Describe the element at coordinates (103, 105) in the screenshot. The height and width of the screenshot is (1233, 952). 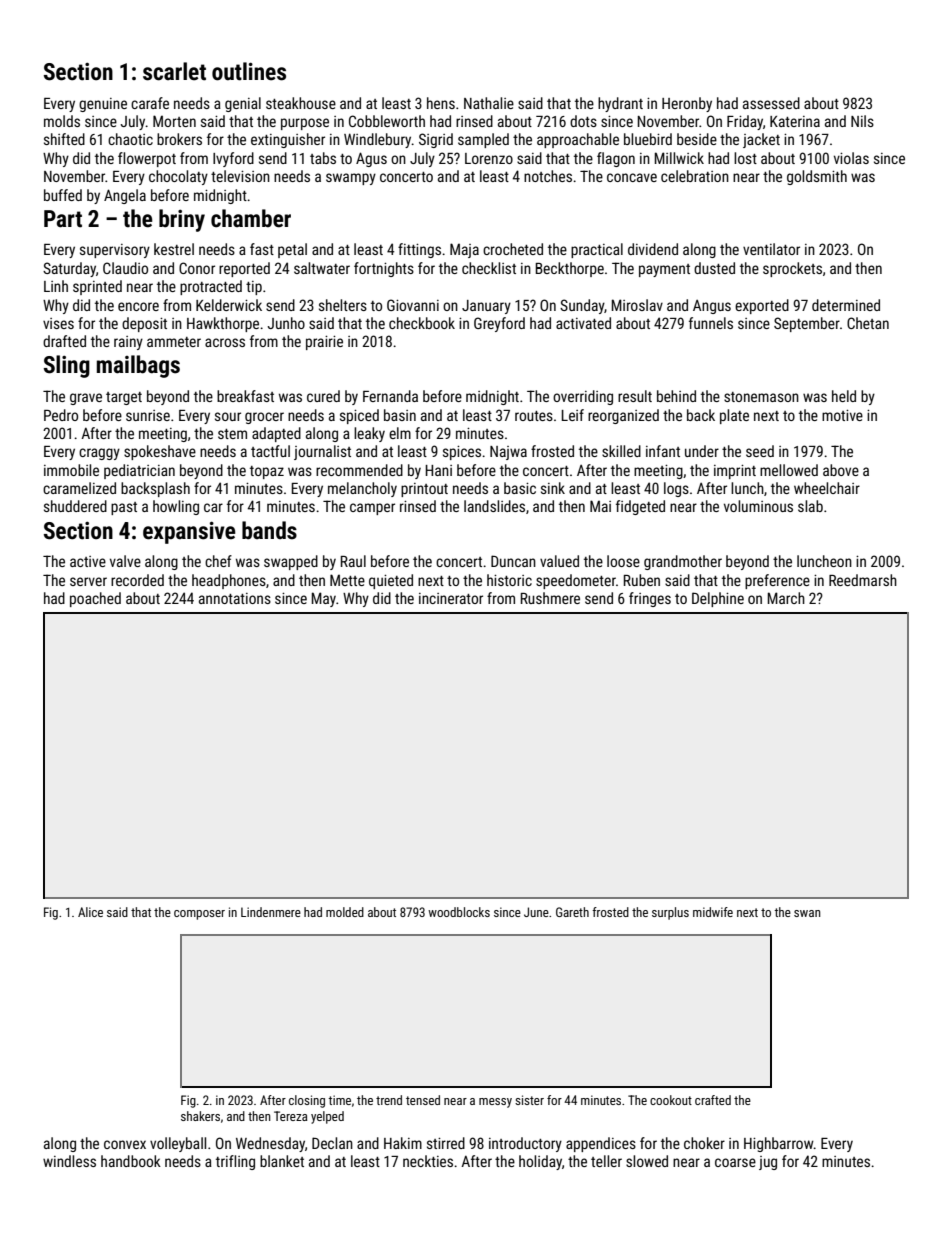
I see `genuine` at that location.
